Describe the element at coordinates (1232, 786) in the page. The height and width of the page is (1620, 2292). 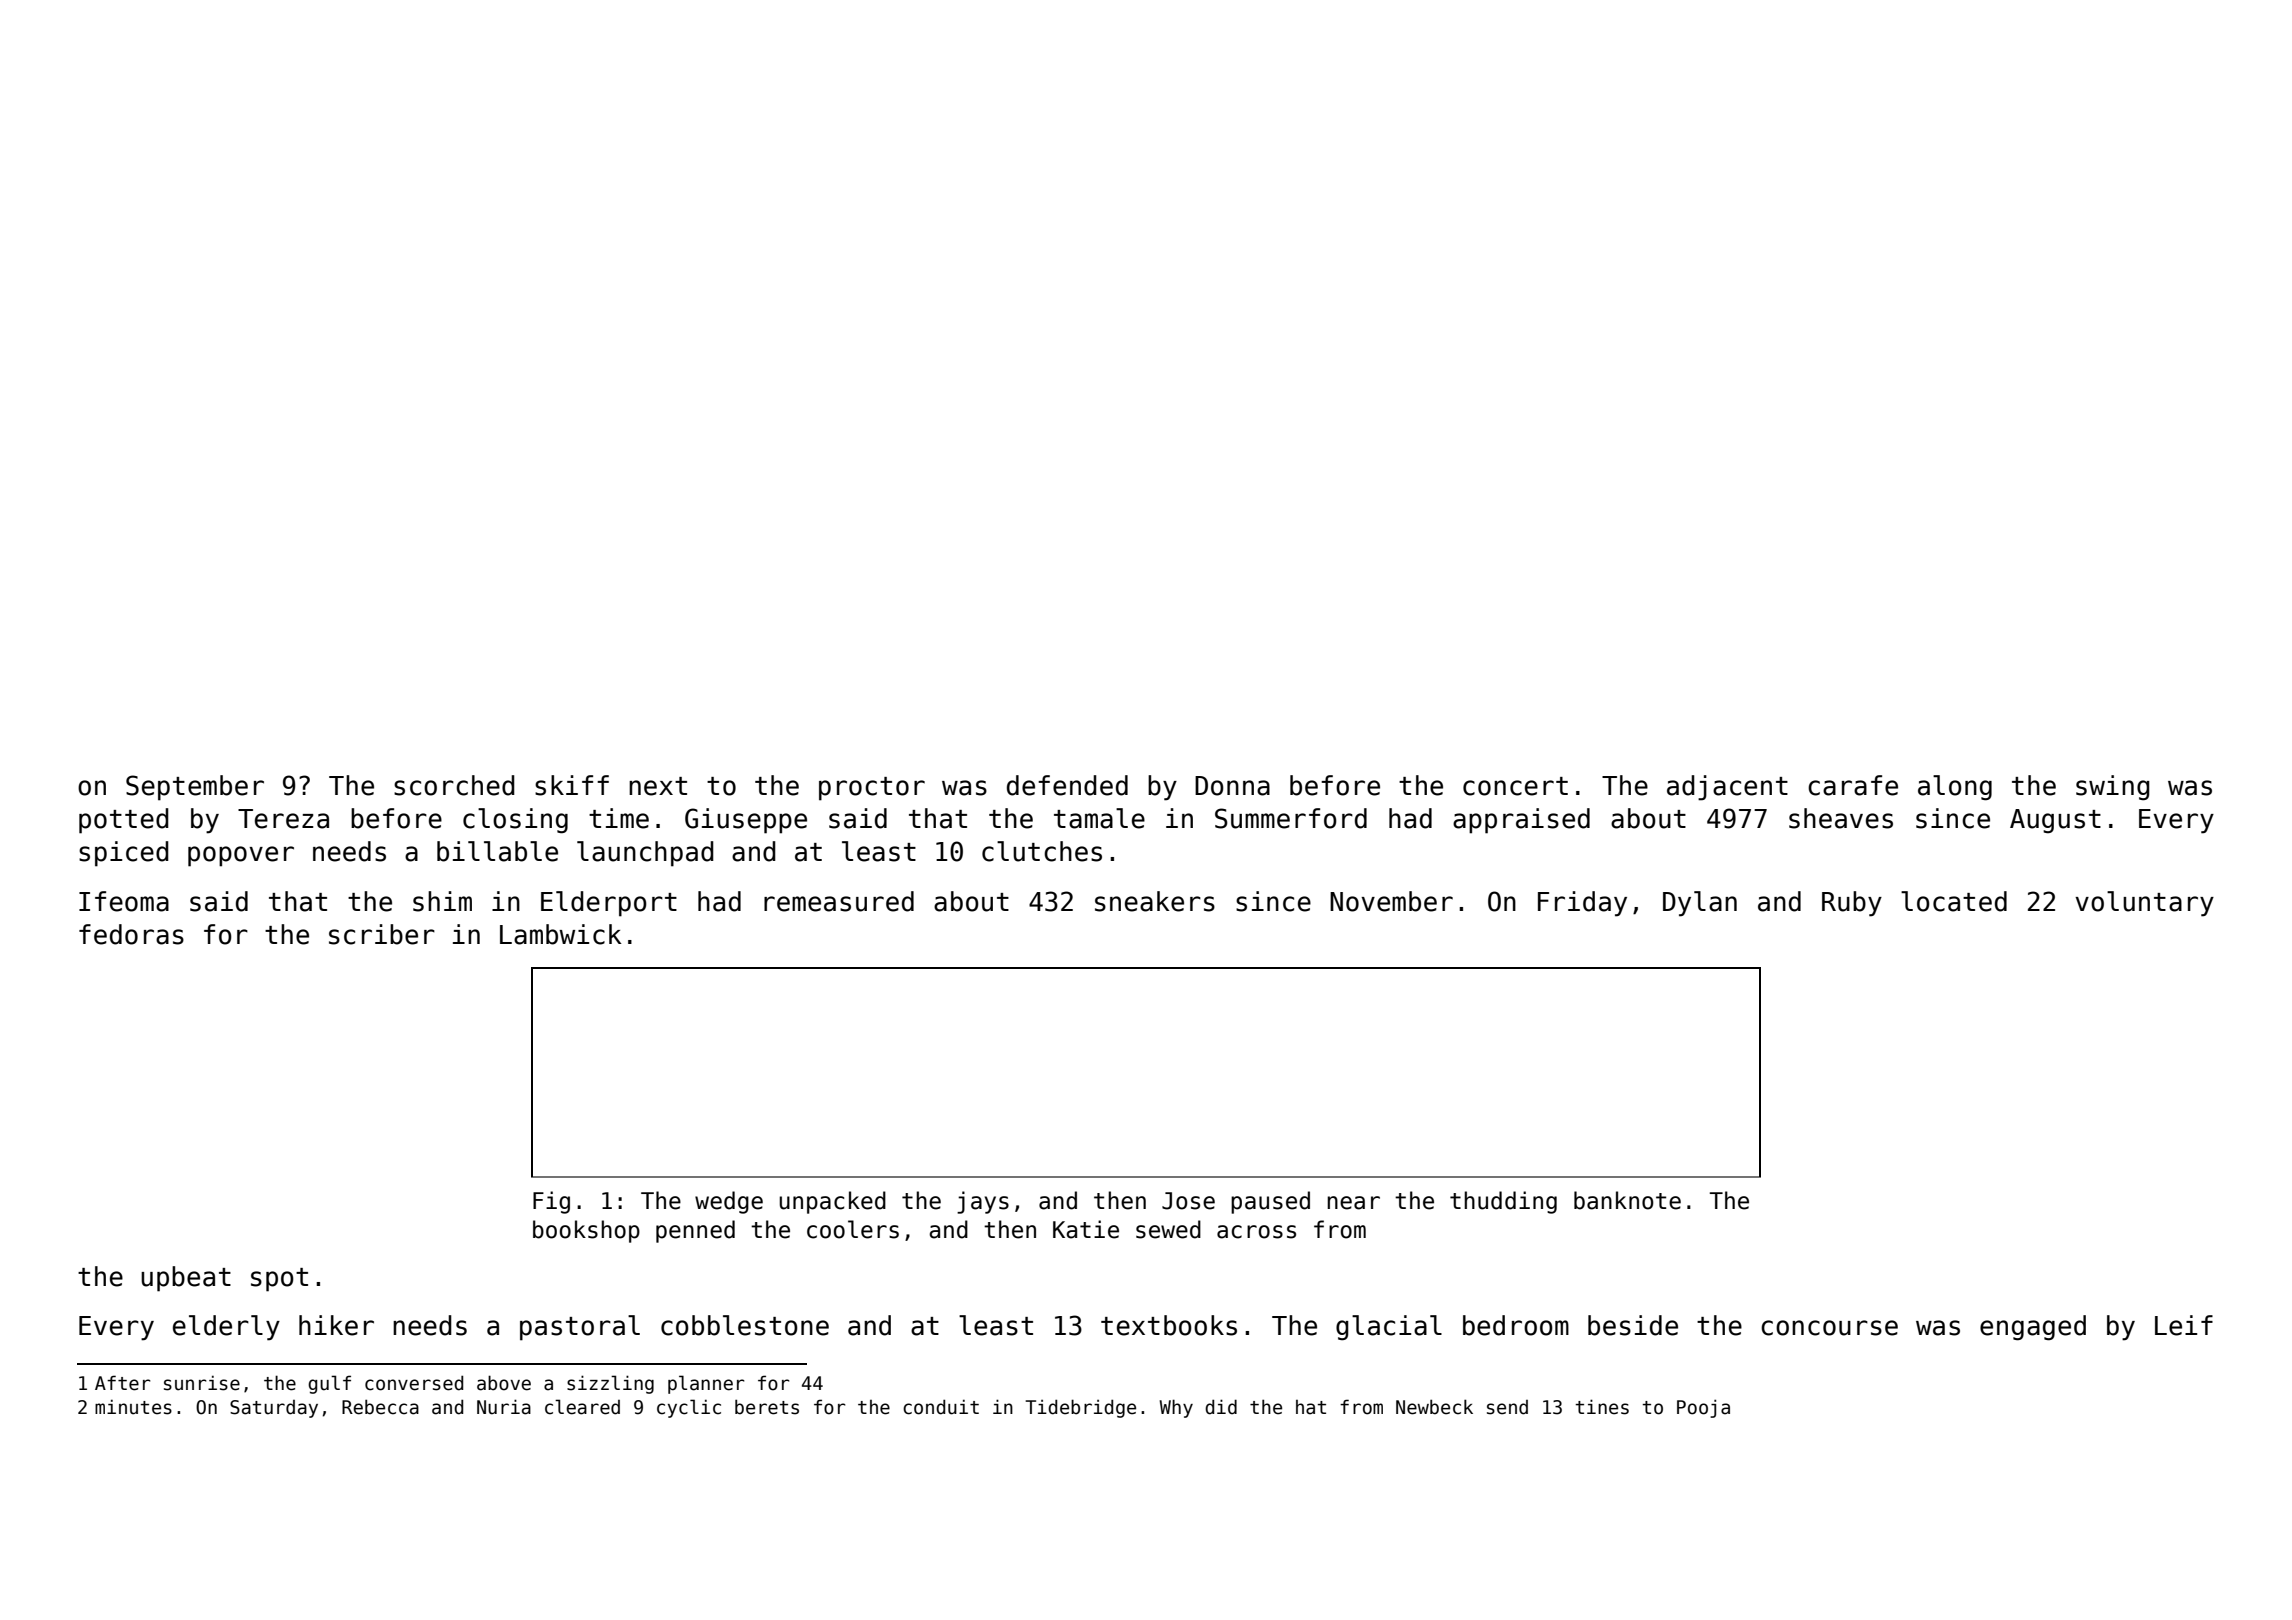
I see `Donna` at that location.
